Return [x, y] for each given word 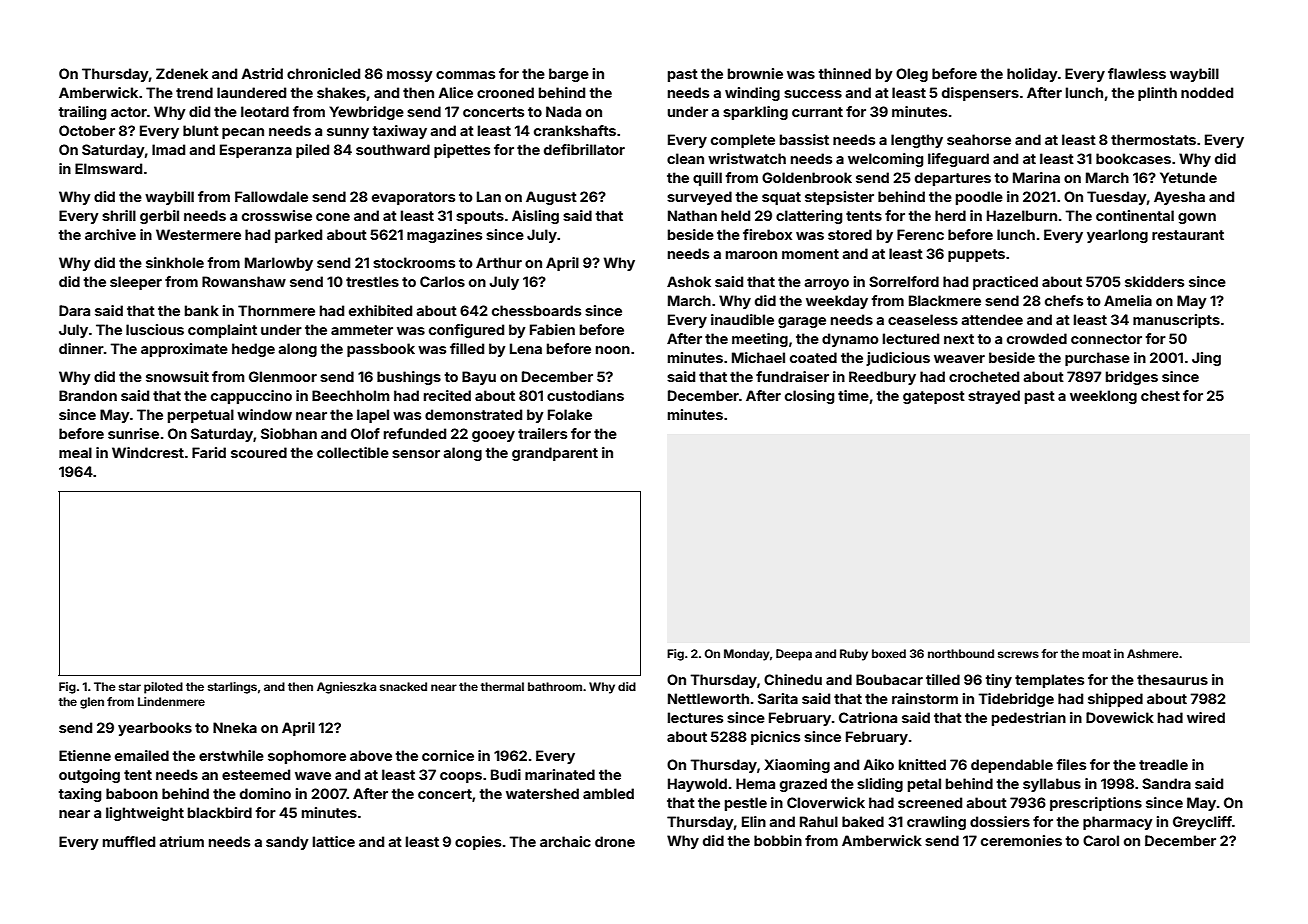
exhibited [380, 310]
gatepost [934, 397]
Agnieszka [346, 688]
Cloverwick [826, 802]
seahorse [979, 139]
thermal [502, 686]
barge [569, 75]
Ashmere [1153, 653]
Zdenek [182, 73]
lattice [334, 841]
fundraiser [792, 376]
